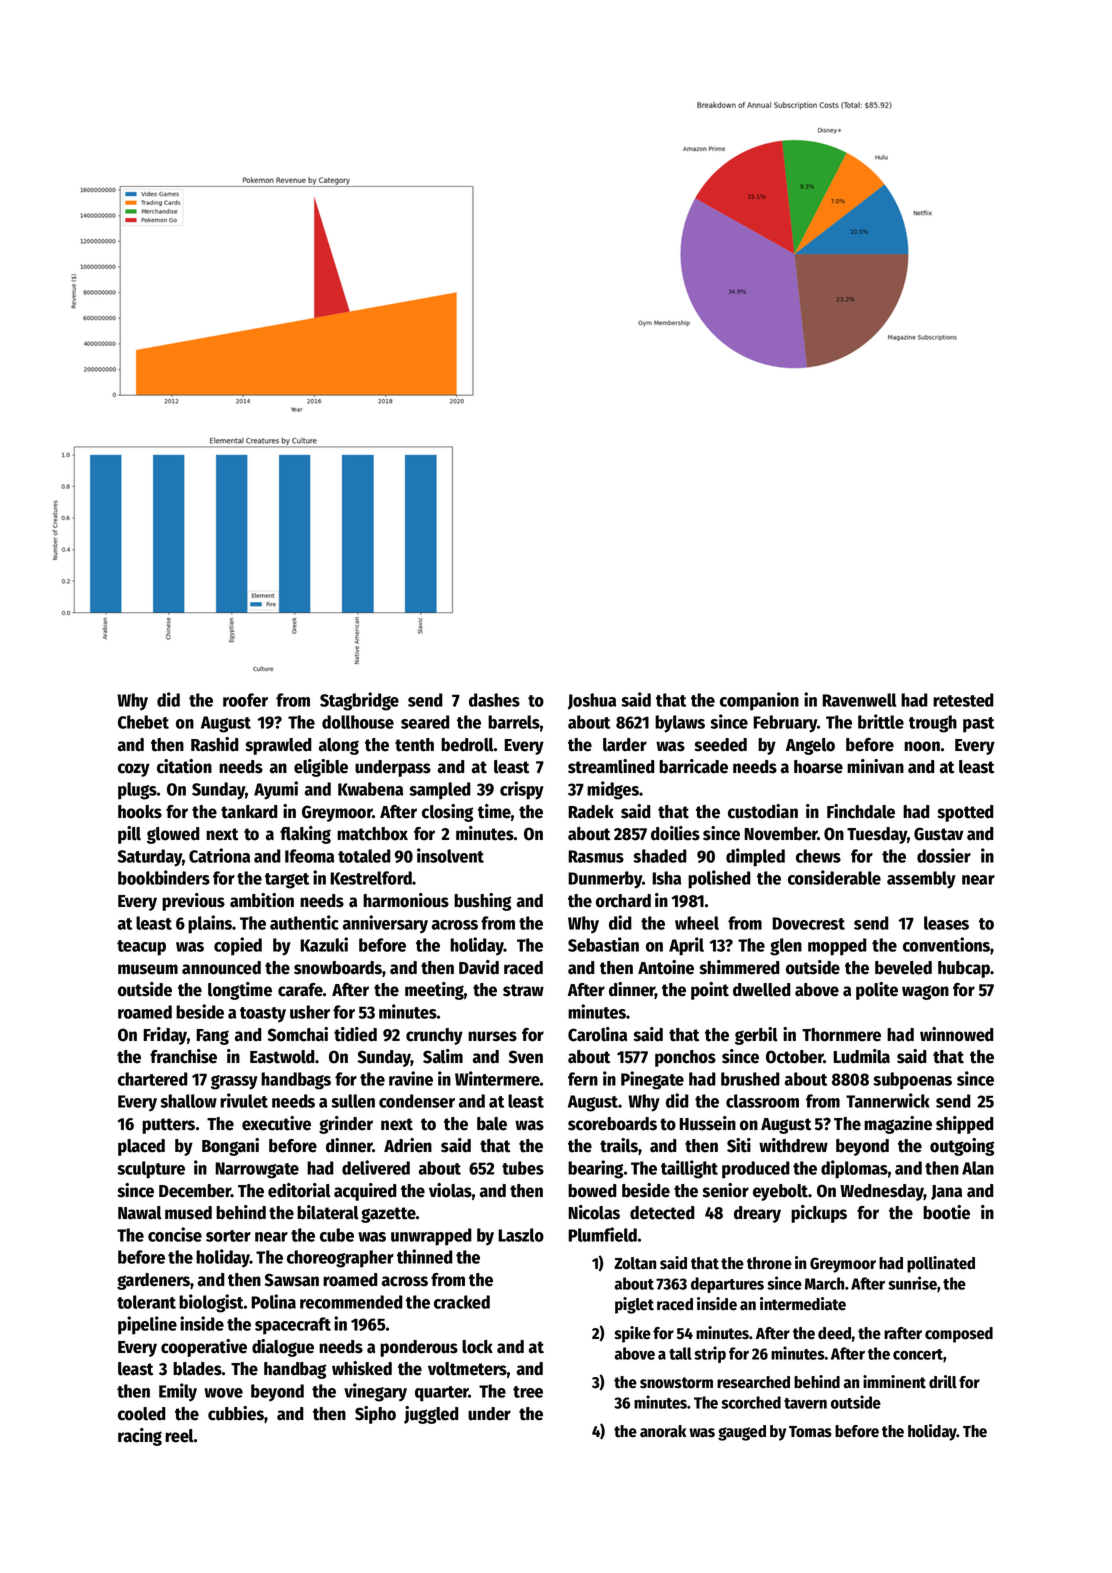 The image size is (1112, 1573). Describe the element at coordinates (408, 1145) in the screenshot. I see `Adrien` at that location.
